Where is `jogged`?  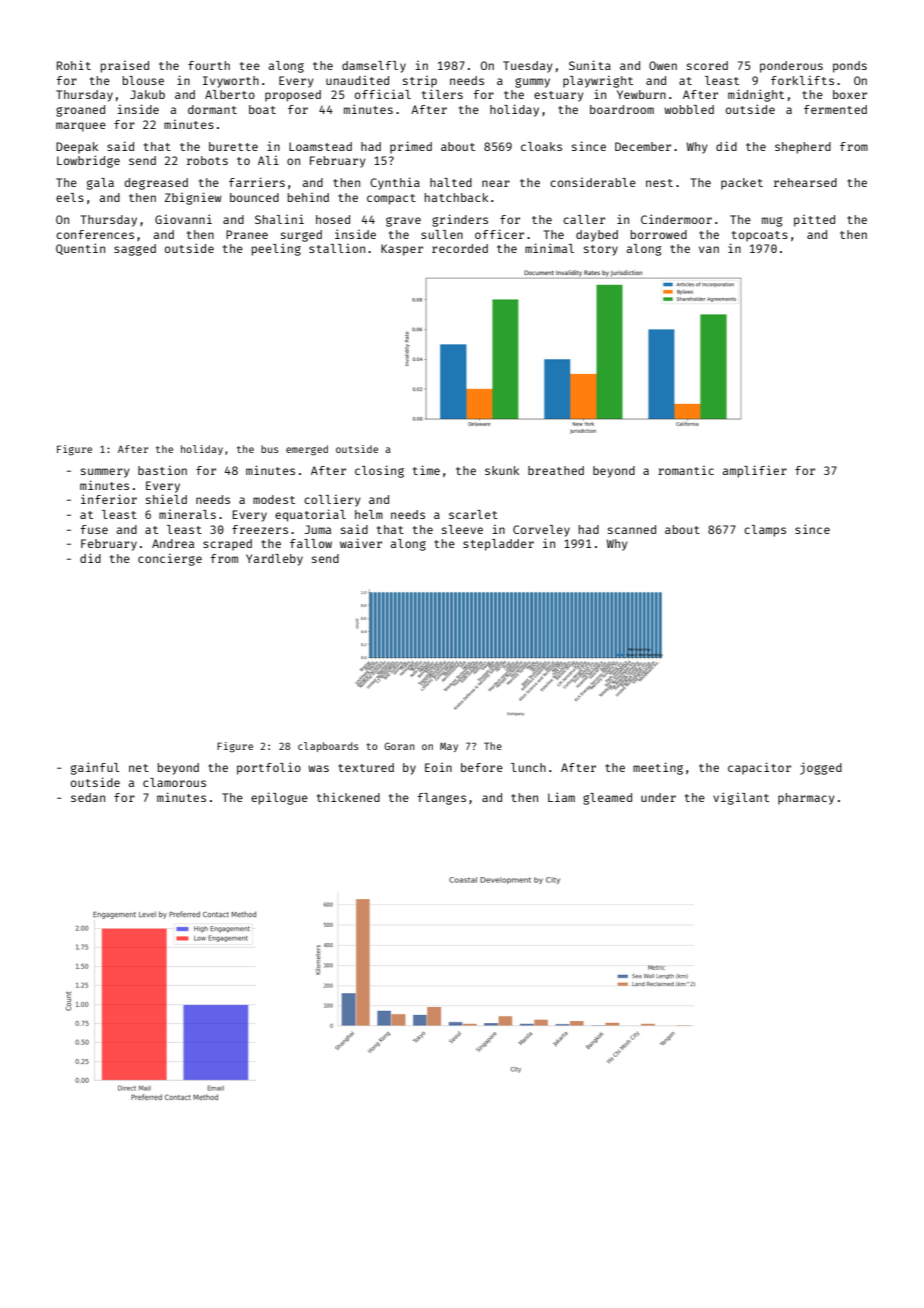
jogged is located at coordinates (821, 768).
